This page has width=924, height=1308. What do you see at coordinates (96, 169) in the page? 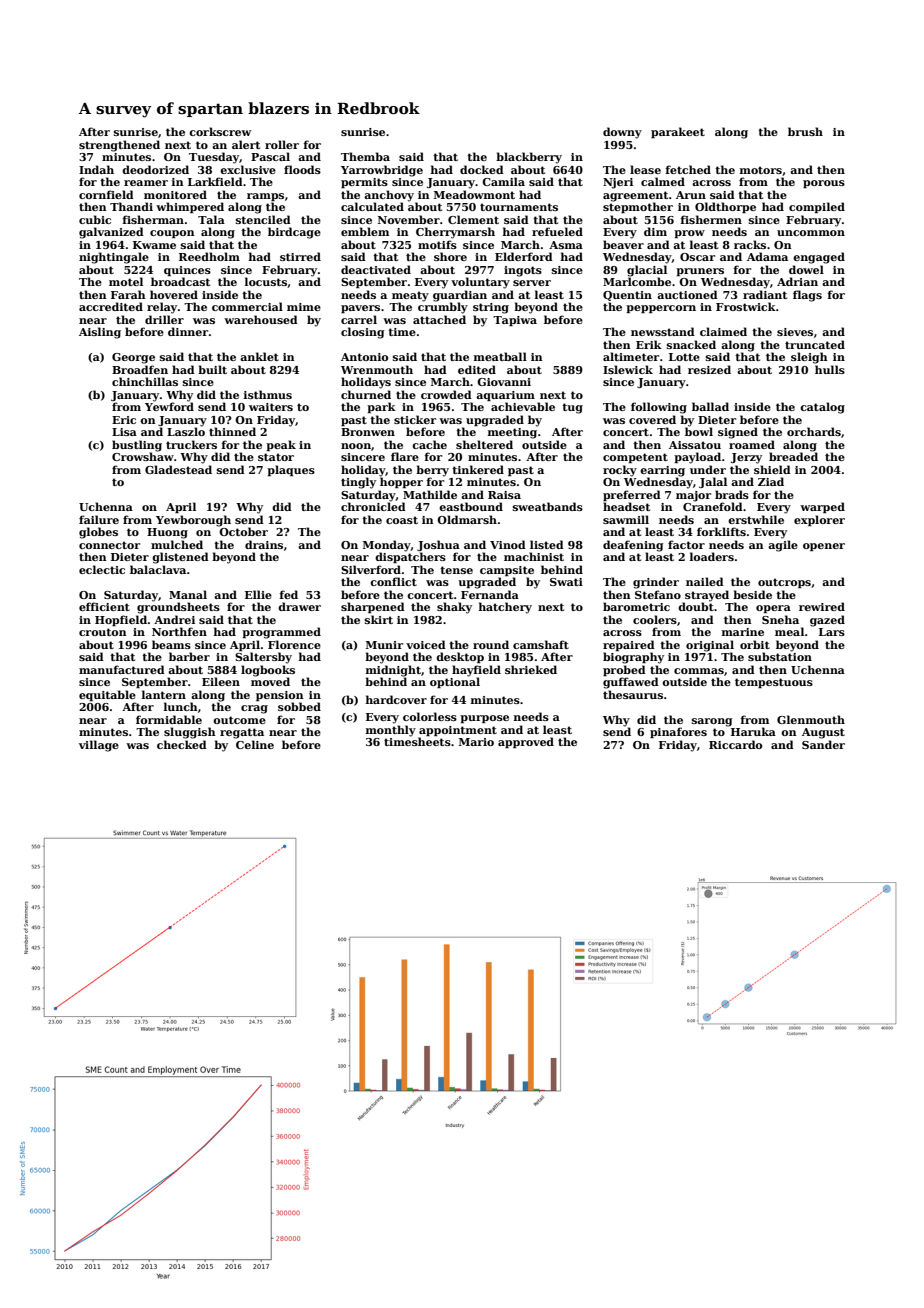
I see `Indah` at bounding box center [96, 169].
